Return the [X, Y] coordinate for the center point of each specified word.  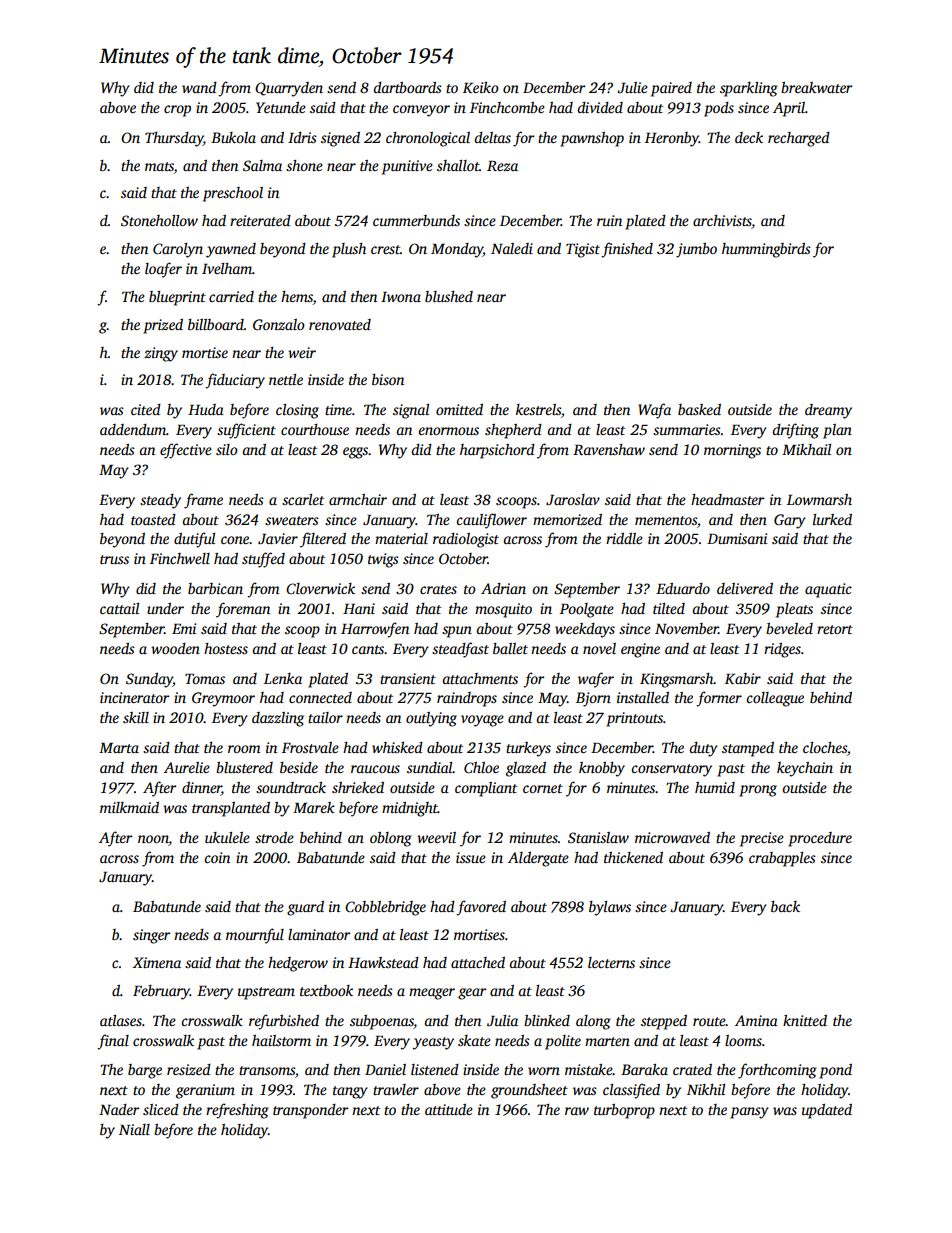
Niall [134, 1129]
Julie [632, 87]
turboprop [624, 1111]
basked [699, 409]
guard [305, 908]
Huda [206, 409]
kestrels [538, 409]
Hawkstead [383, 962]
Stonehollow [159, 220]
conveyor [421, 111]
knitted [805, 1020]
